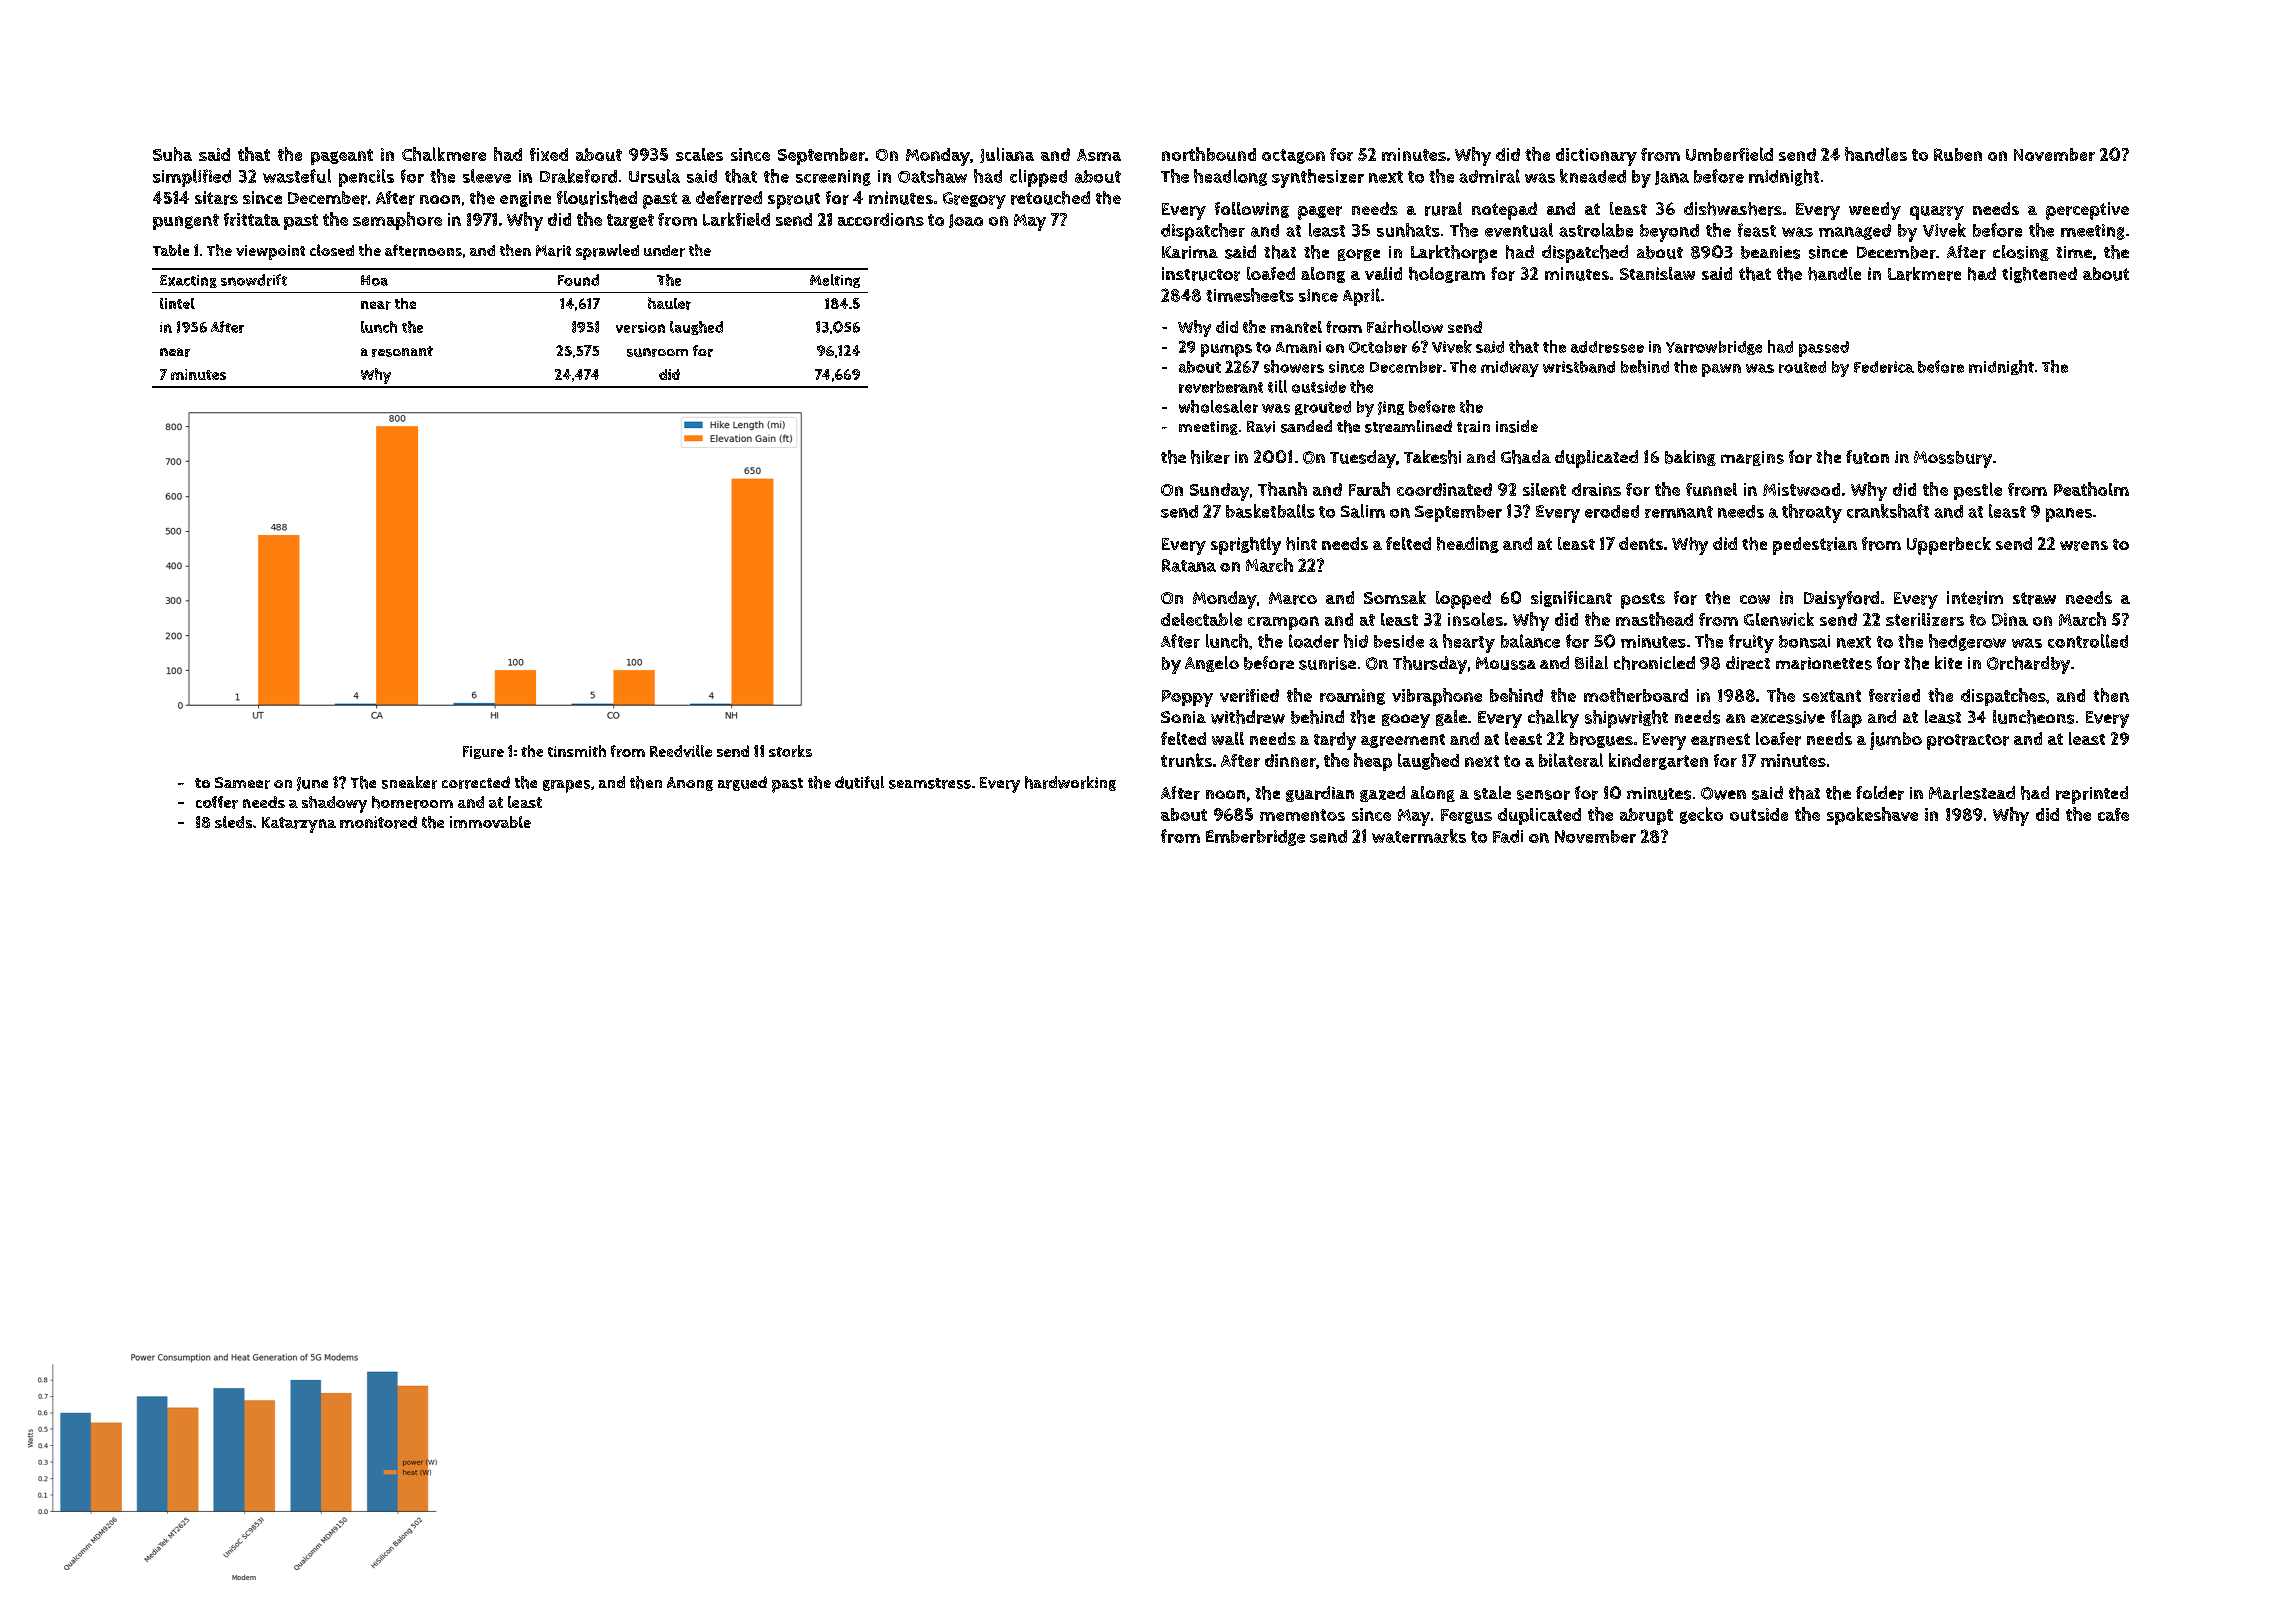  Describe the element at coordinates (1270, 511) in the page. I see `basketballs` at that location.
